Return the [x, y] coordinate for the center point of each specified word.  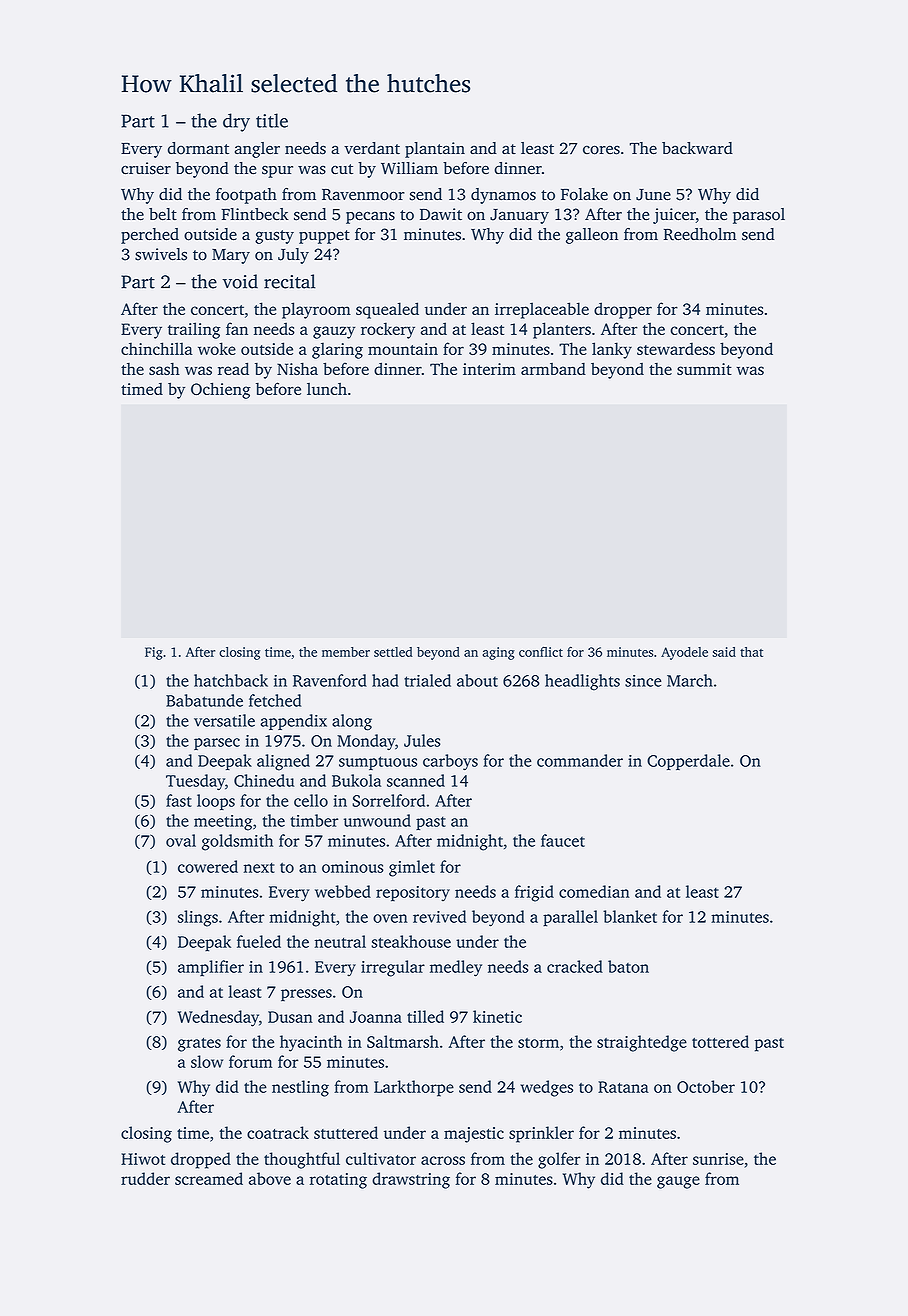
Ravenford [330, 680]
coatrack [278, 1132]
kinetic [497, 1016]
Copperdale [688, 762]
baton [628, 966]
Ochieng [221, 390]
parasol [759, 216]
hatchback [231, 680]
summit [704, 369]
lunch [327, 389]
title [272, 120]
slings [198, 918]
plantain [435, 150]
